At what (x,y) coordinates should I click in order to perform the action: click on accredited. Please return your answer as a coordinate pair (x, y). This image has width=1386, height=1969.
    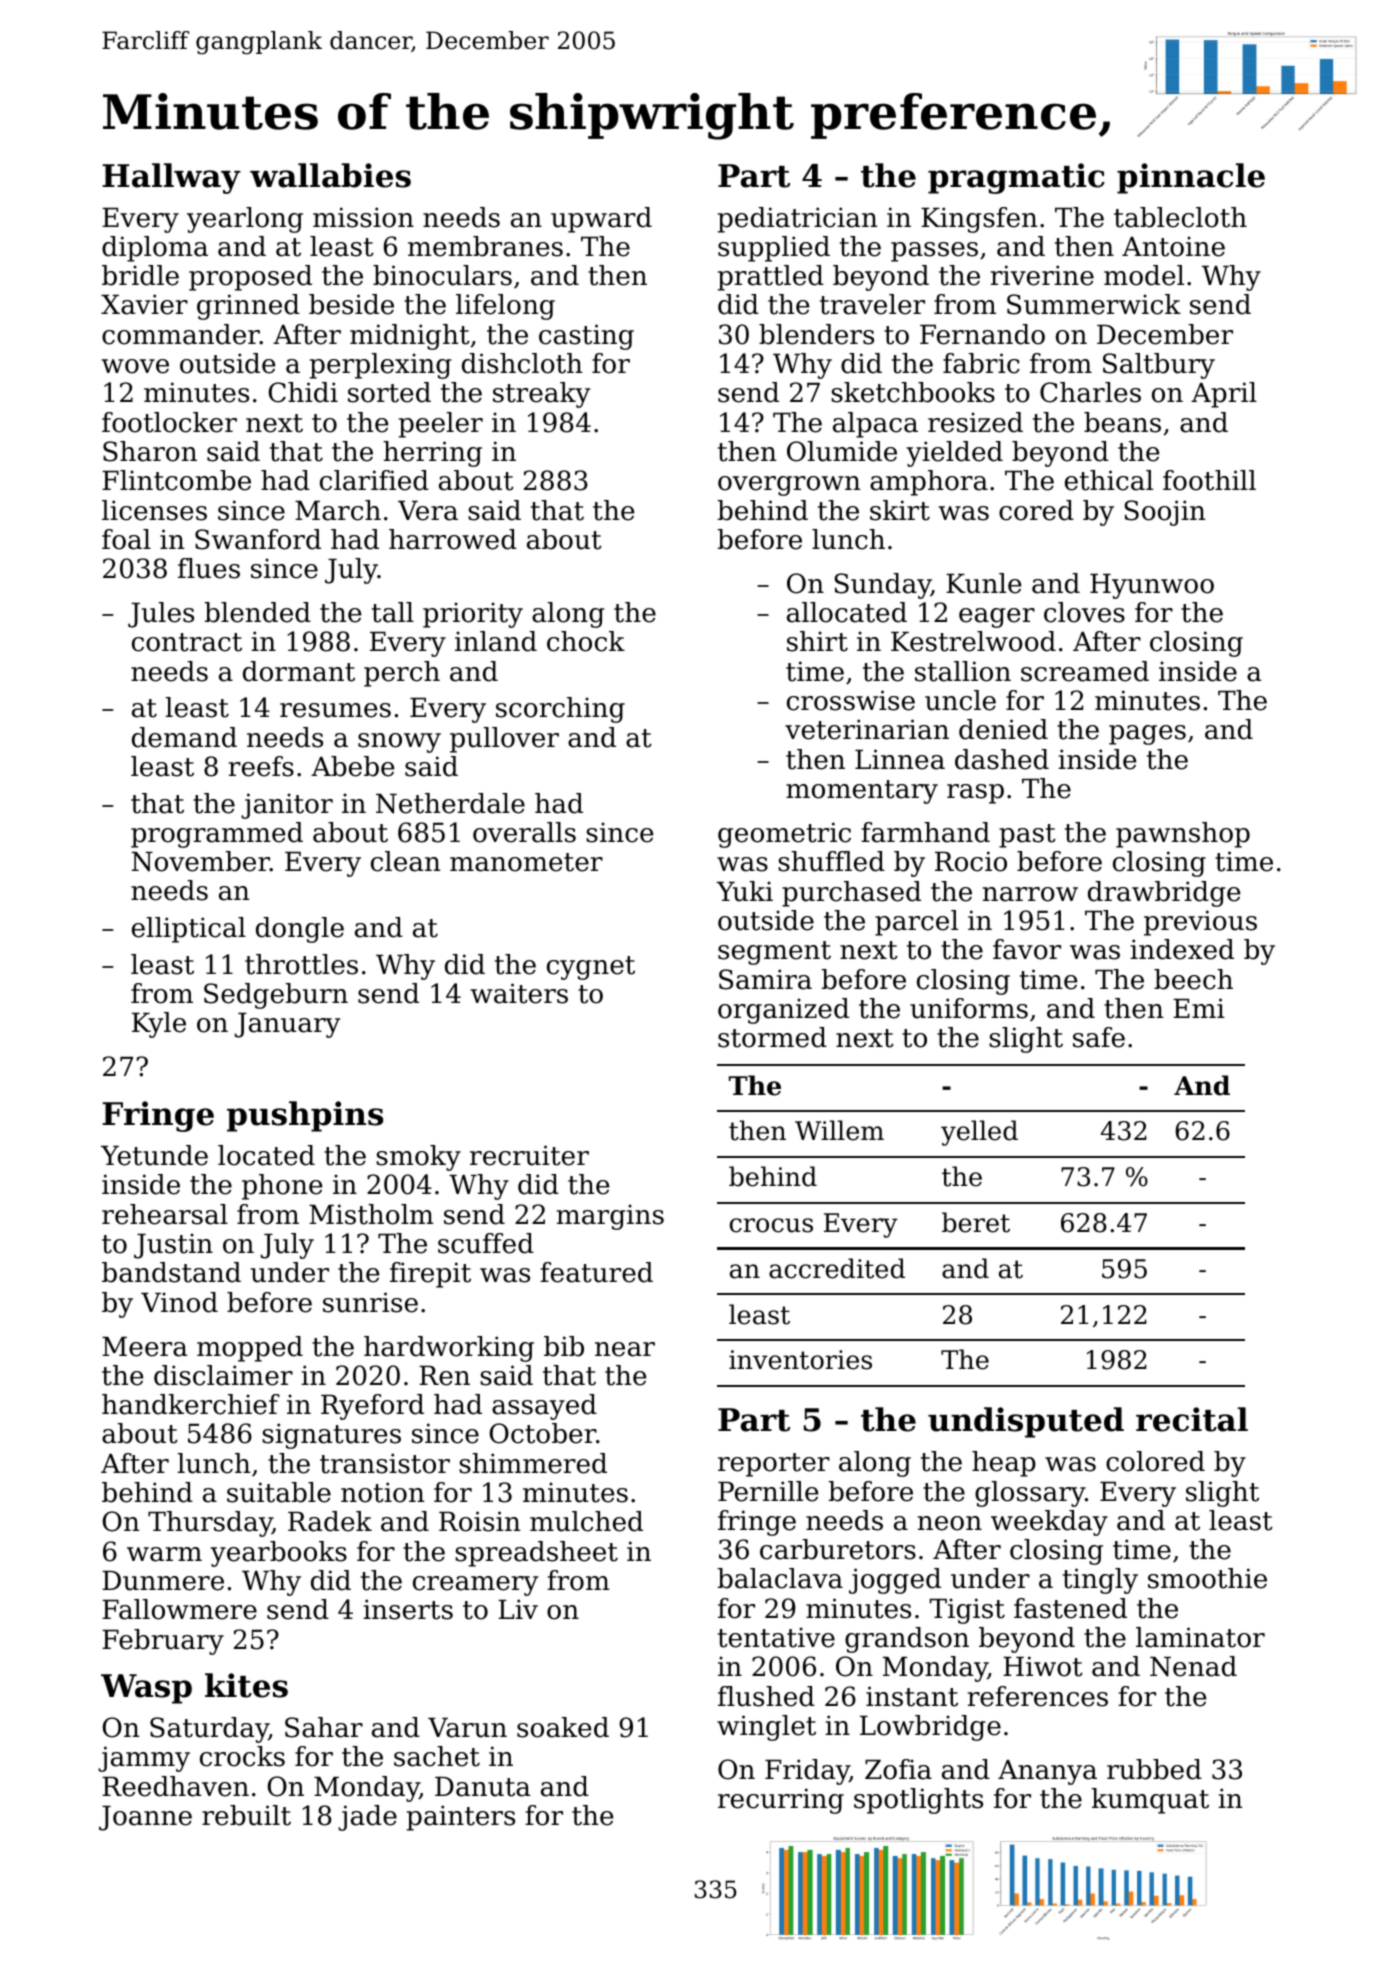
    Looking at the image, I should click on (837, 1268).
